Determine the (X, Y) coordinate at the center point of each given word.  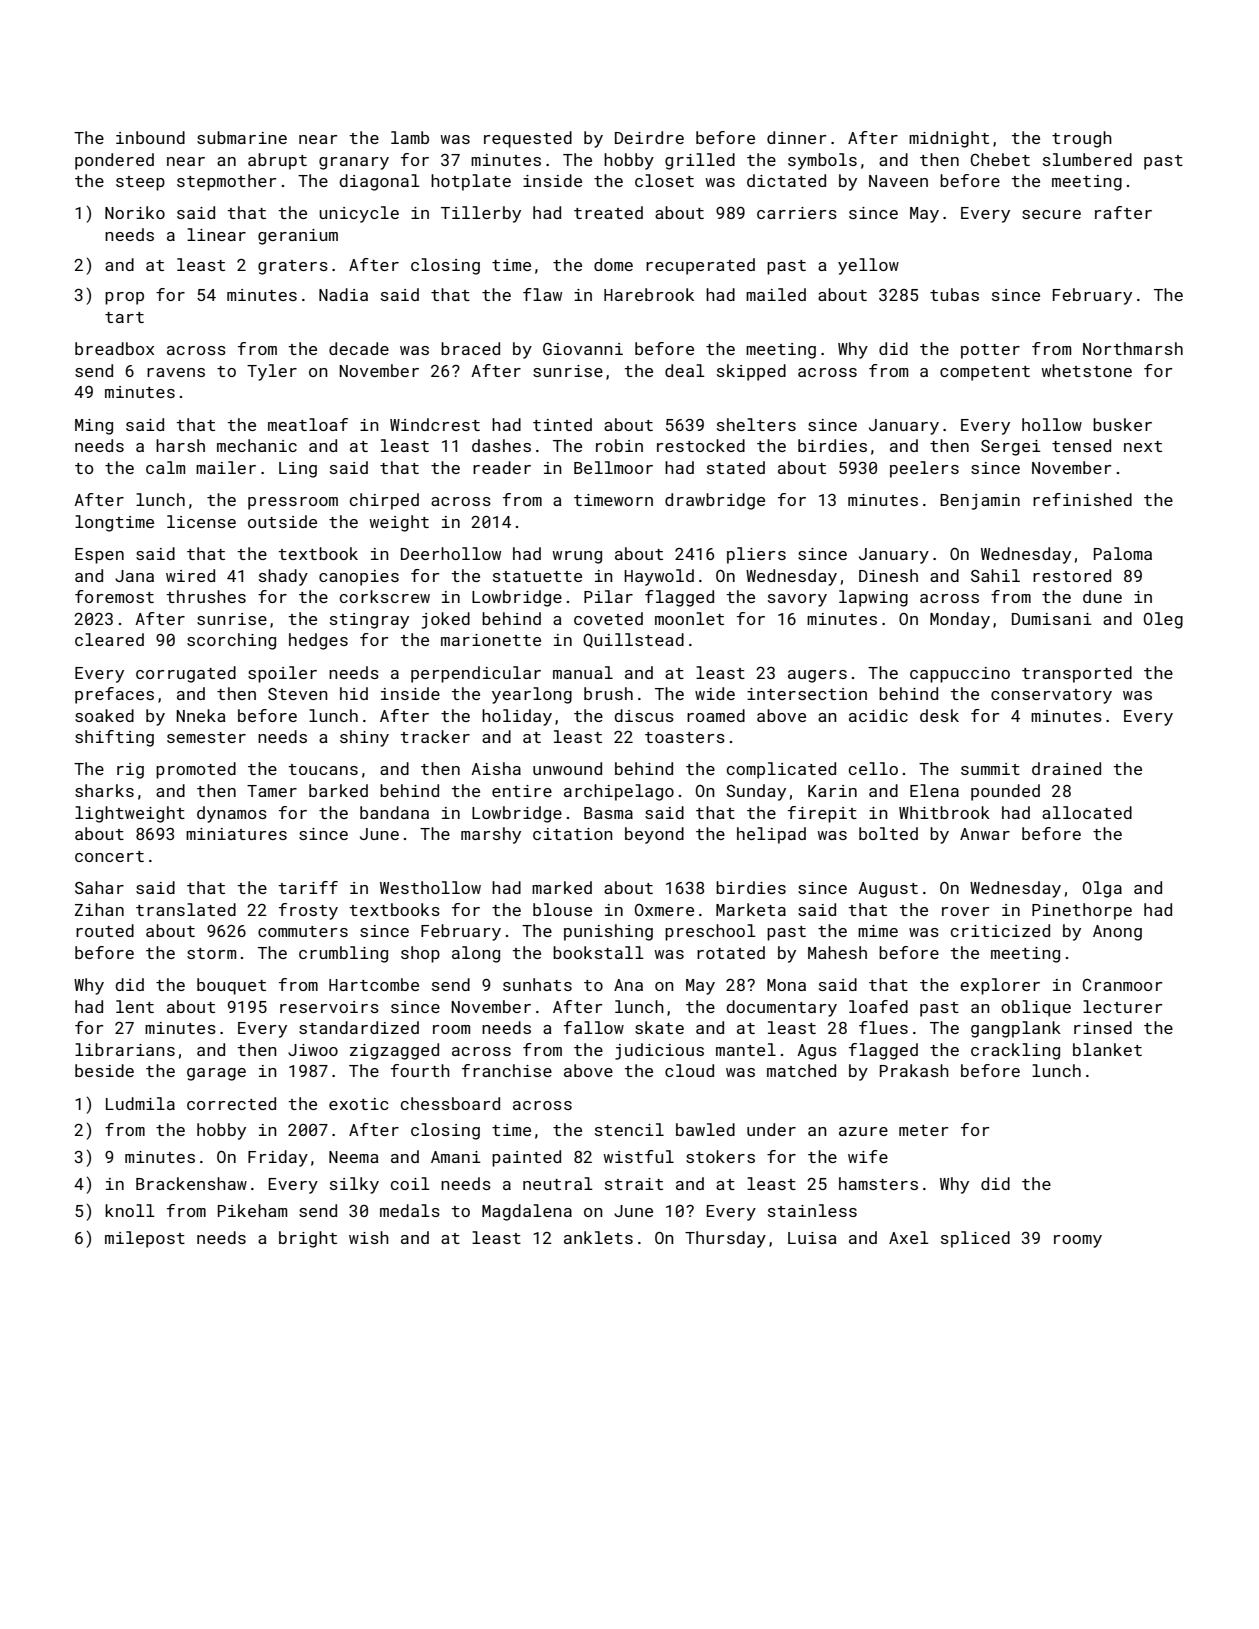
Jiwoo (313, 1050)
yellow (868, 266)
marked (562, 887)
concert (109, 856)
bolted (888, 833)
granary (354, 163)
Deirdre (649, 137)
